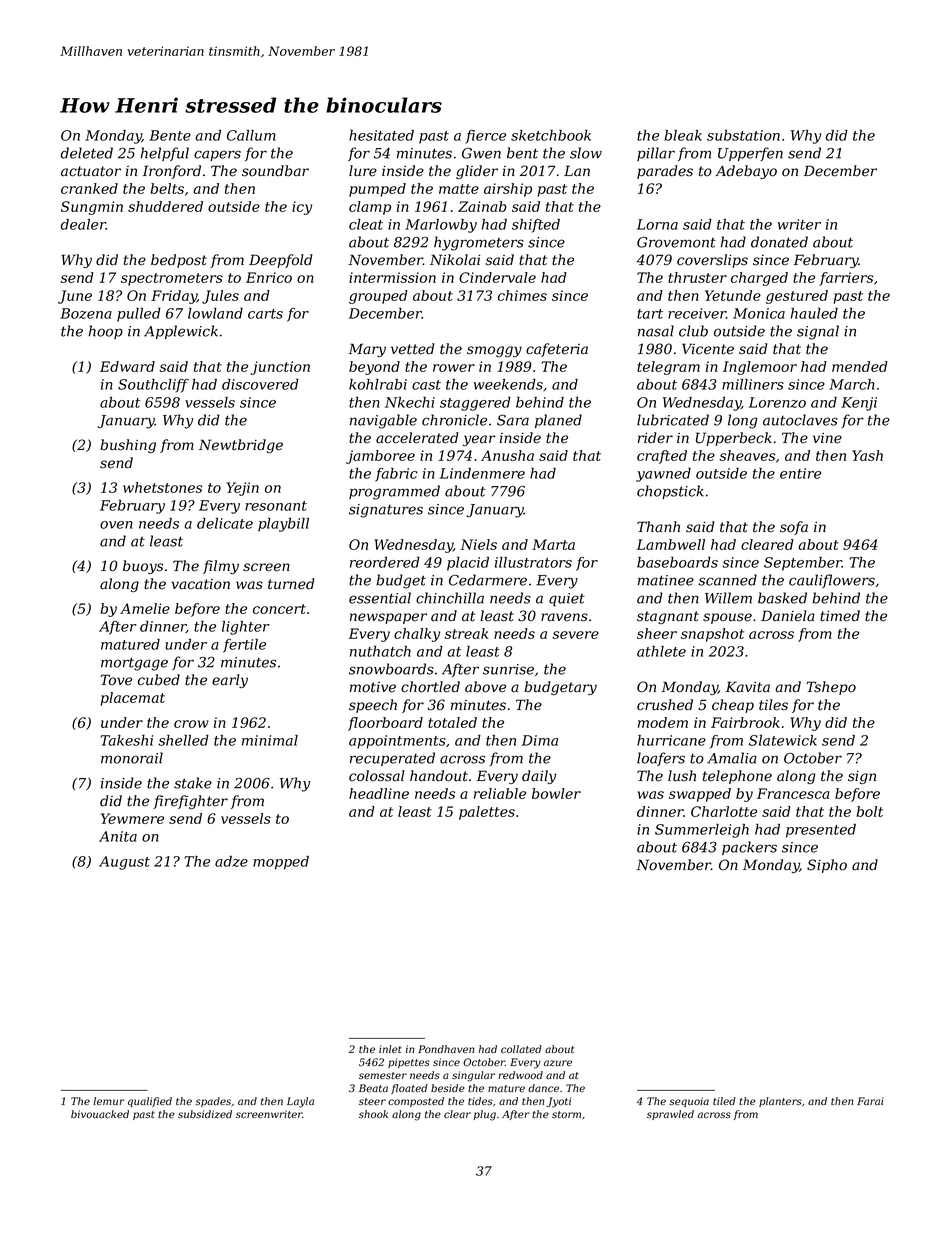 The image size is (952, 1233). I want to click on sunrise, so click(508, 669).
